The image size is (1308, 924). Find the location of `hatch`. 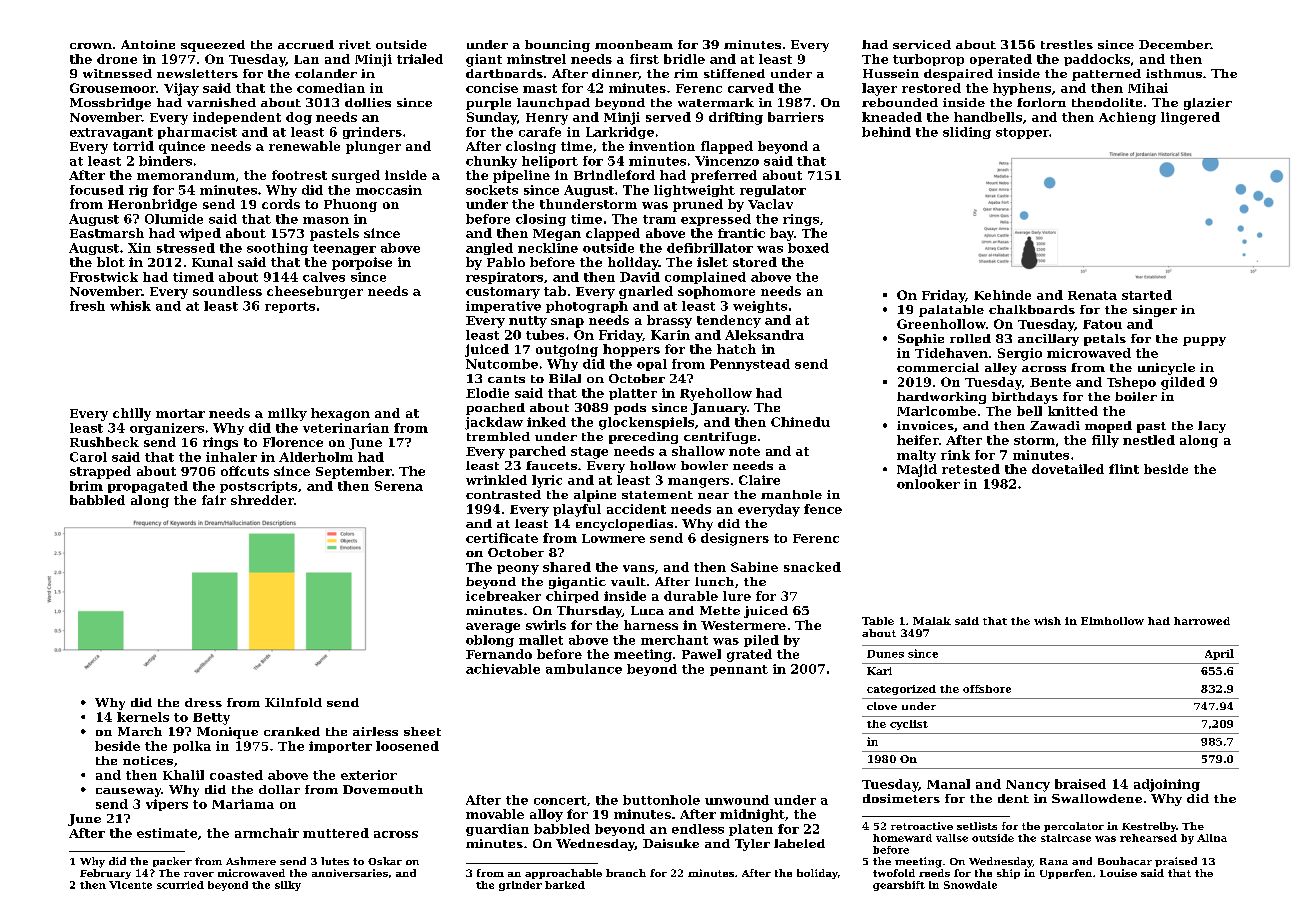

hatch is located at coordinates (736, 349).
